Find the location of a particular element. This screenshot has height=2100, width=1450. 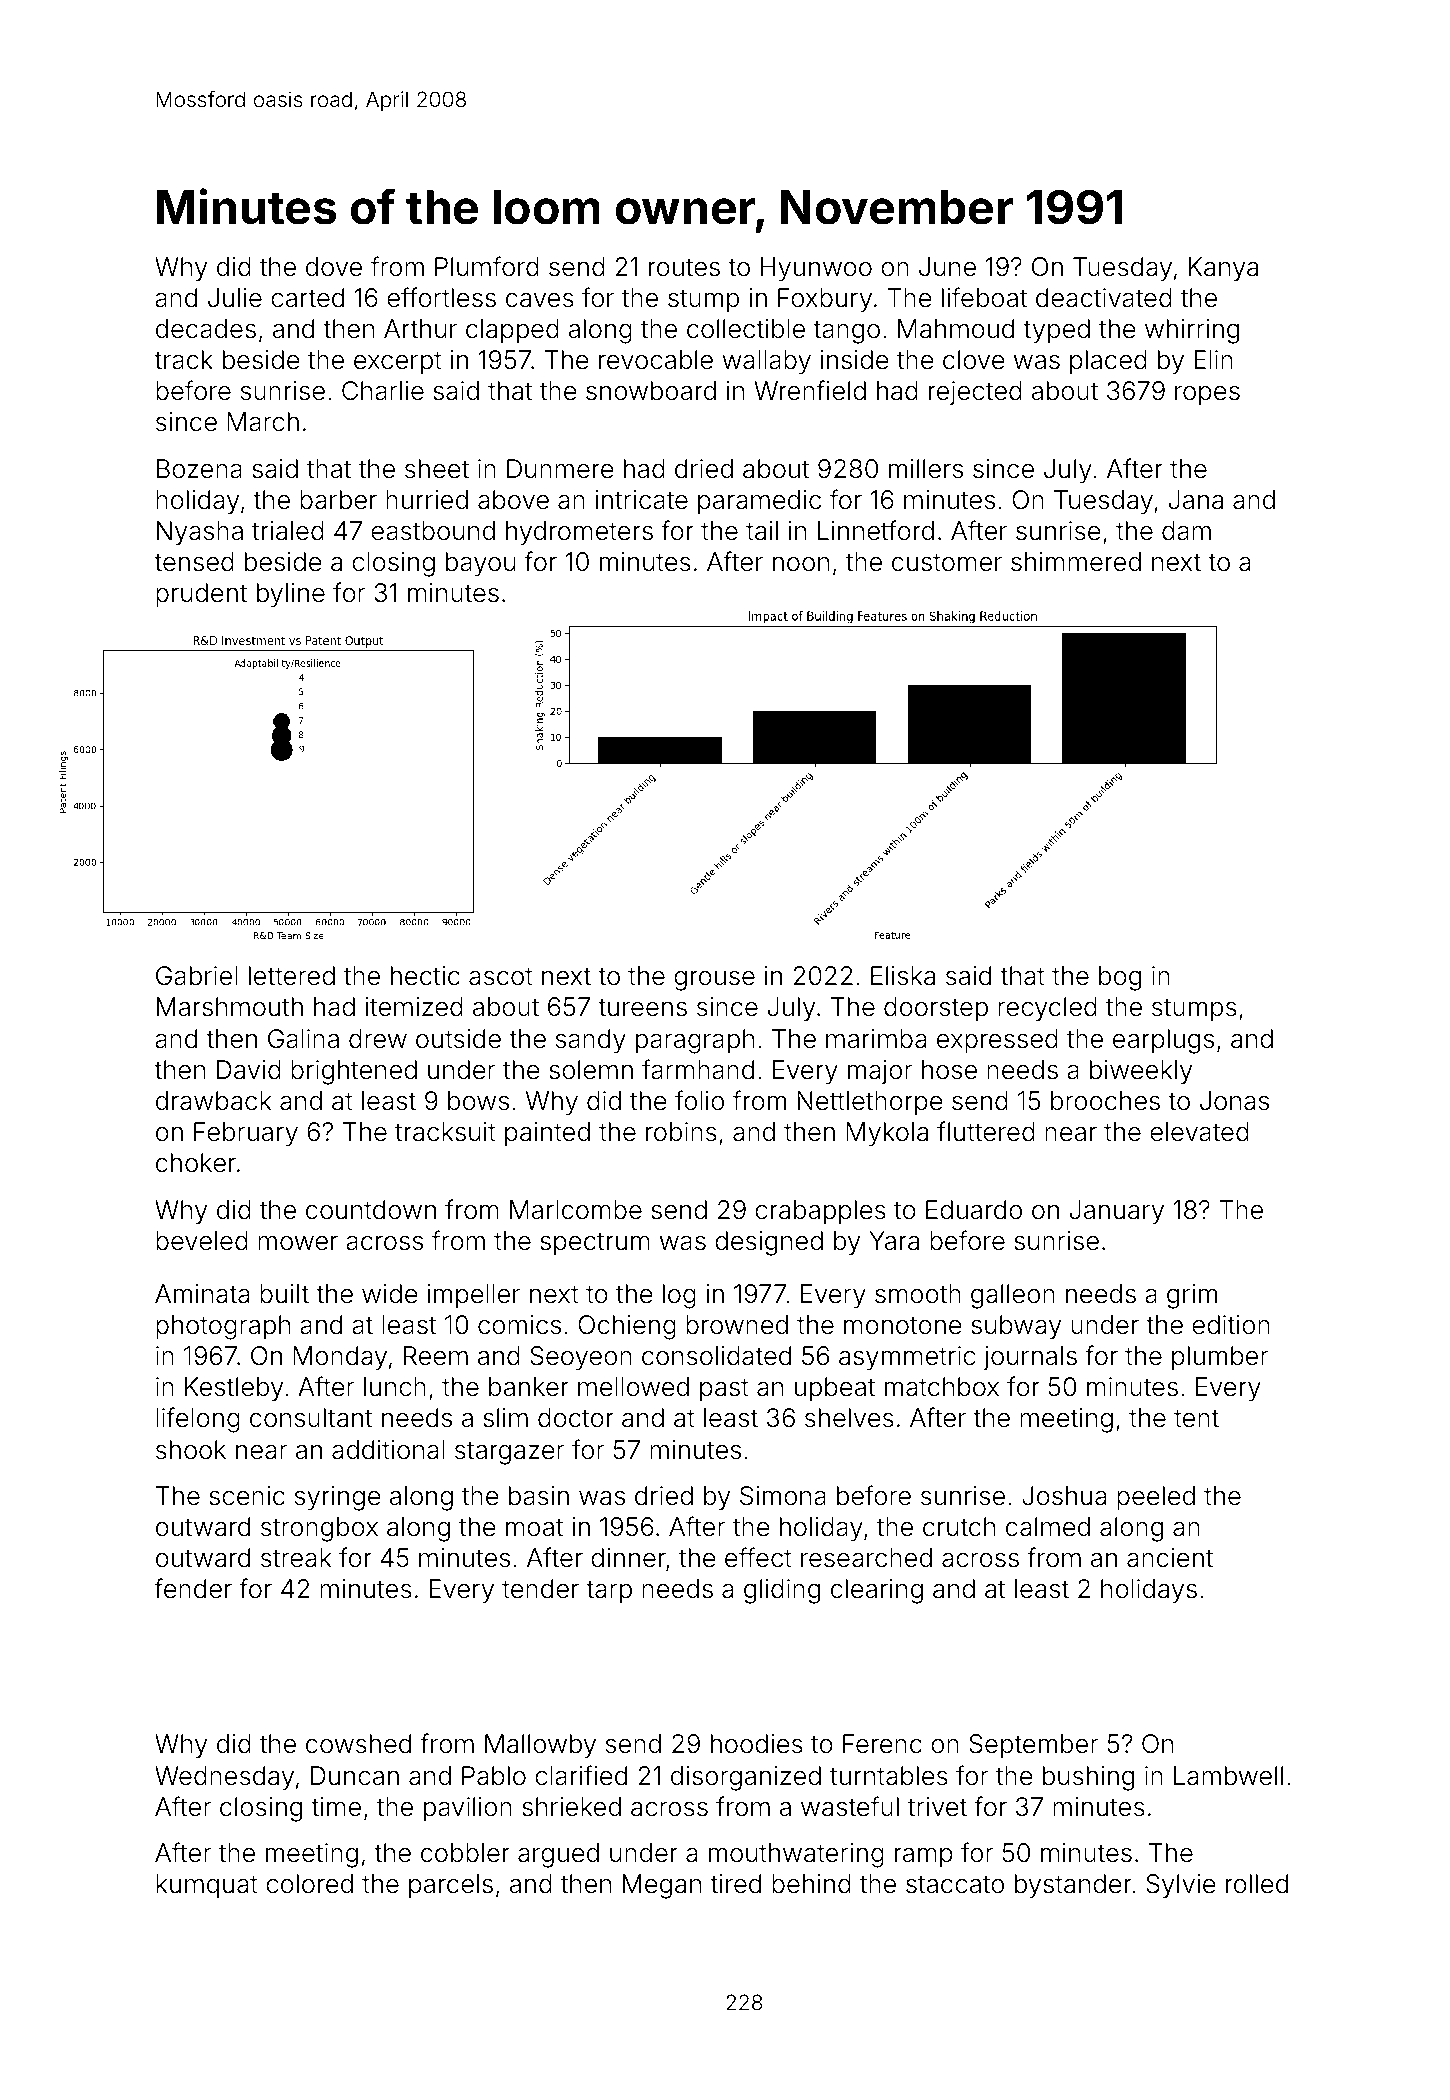

Kanya is located at coordinates (1223, 269).
